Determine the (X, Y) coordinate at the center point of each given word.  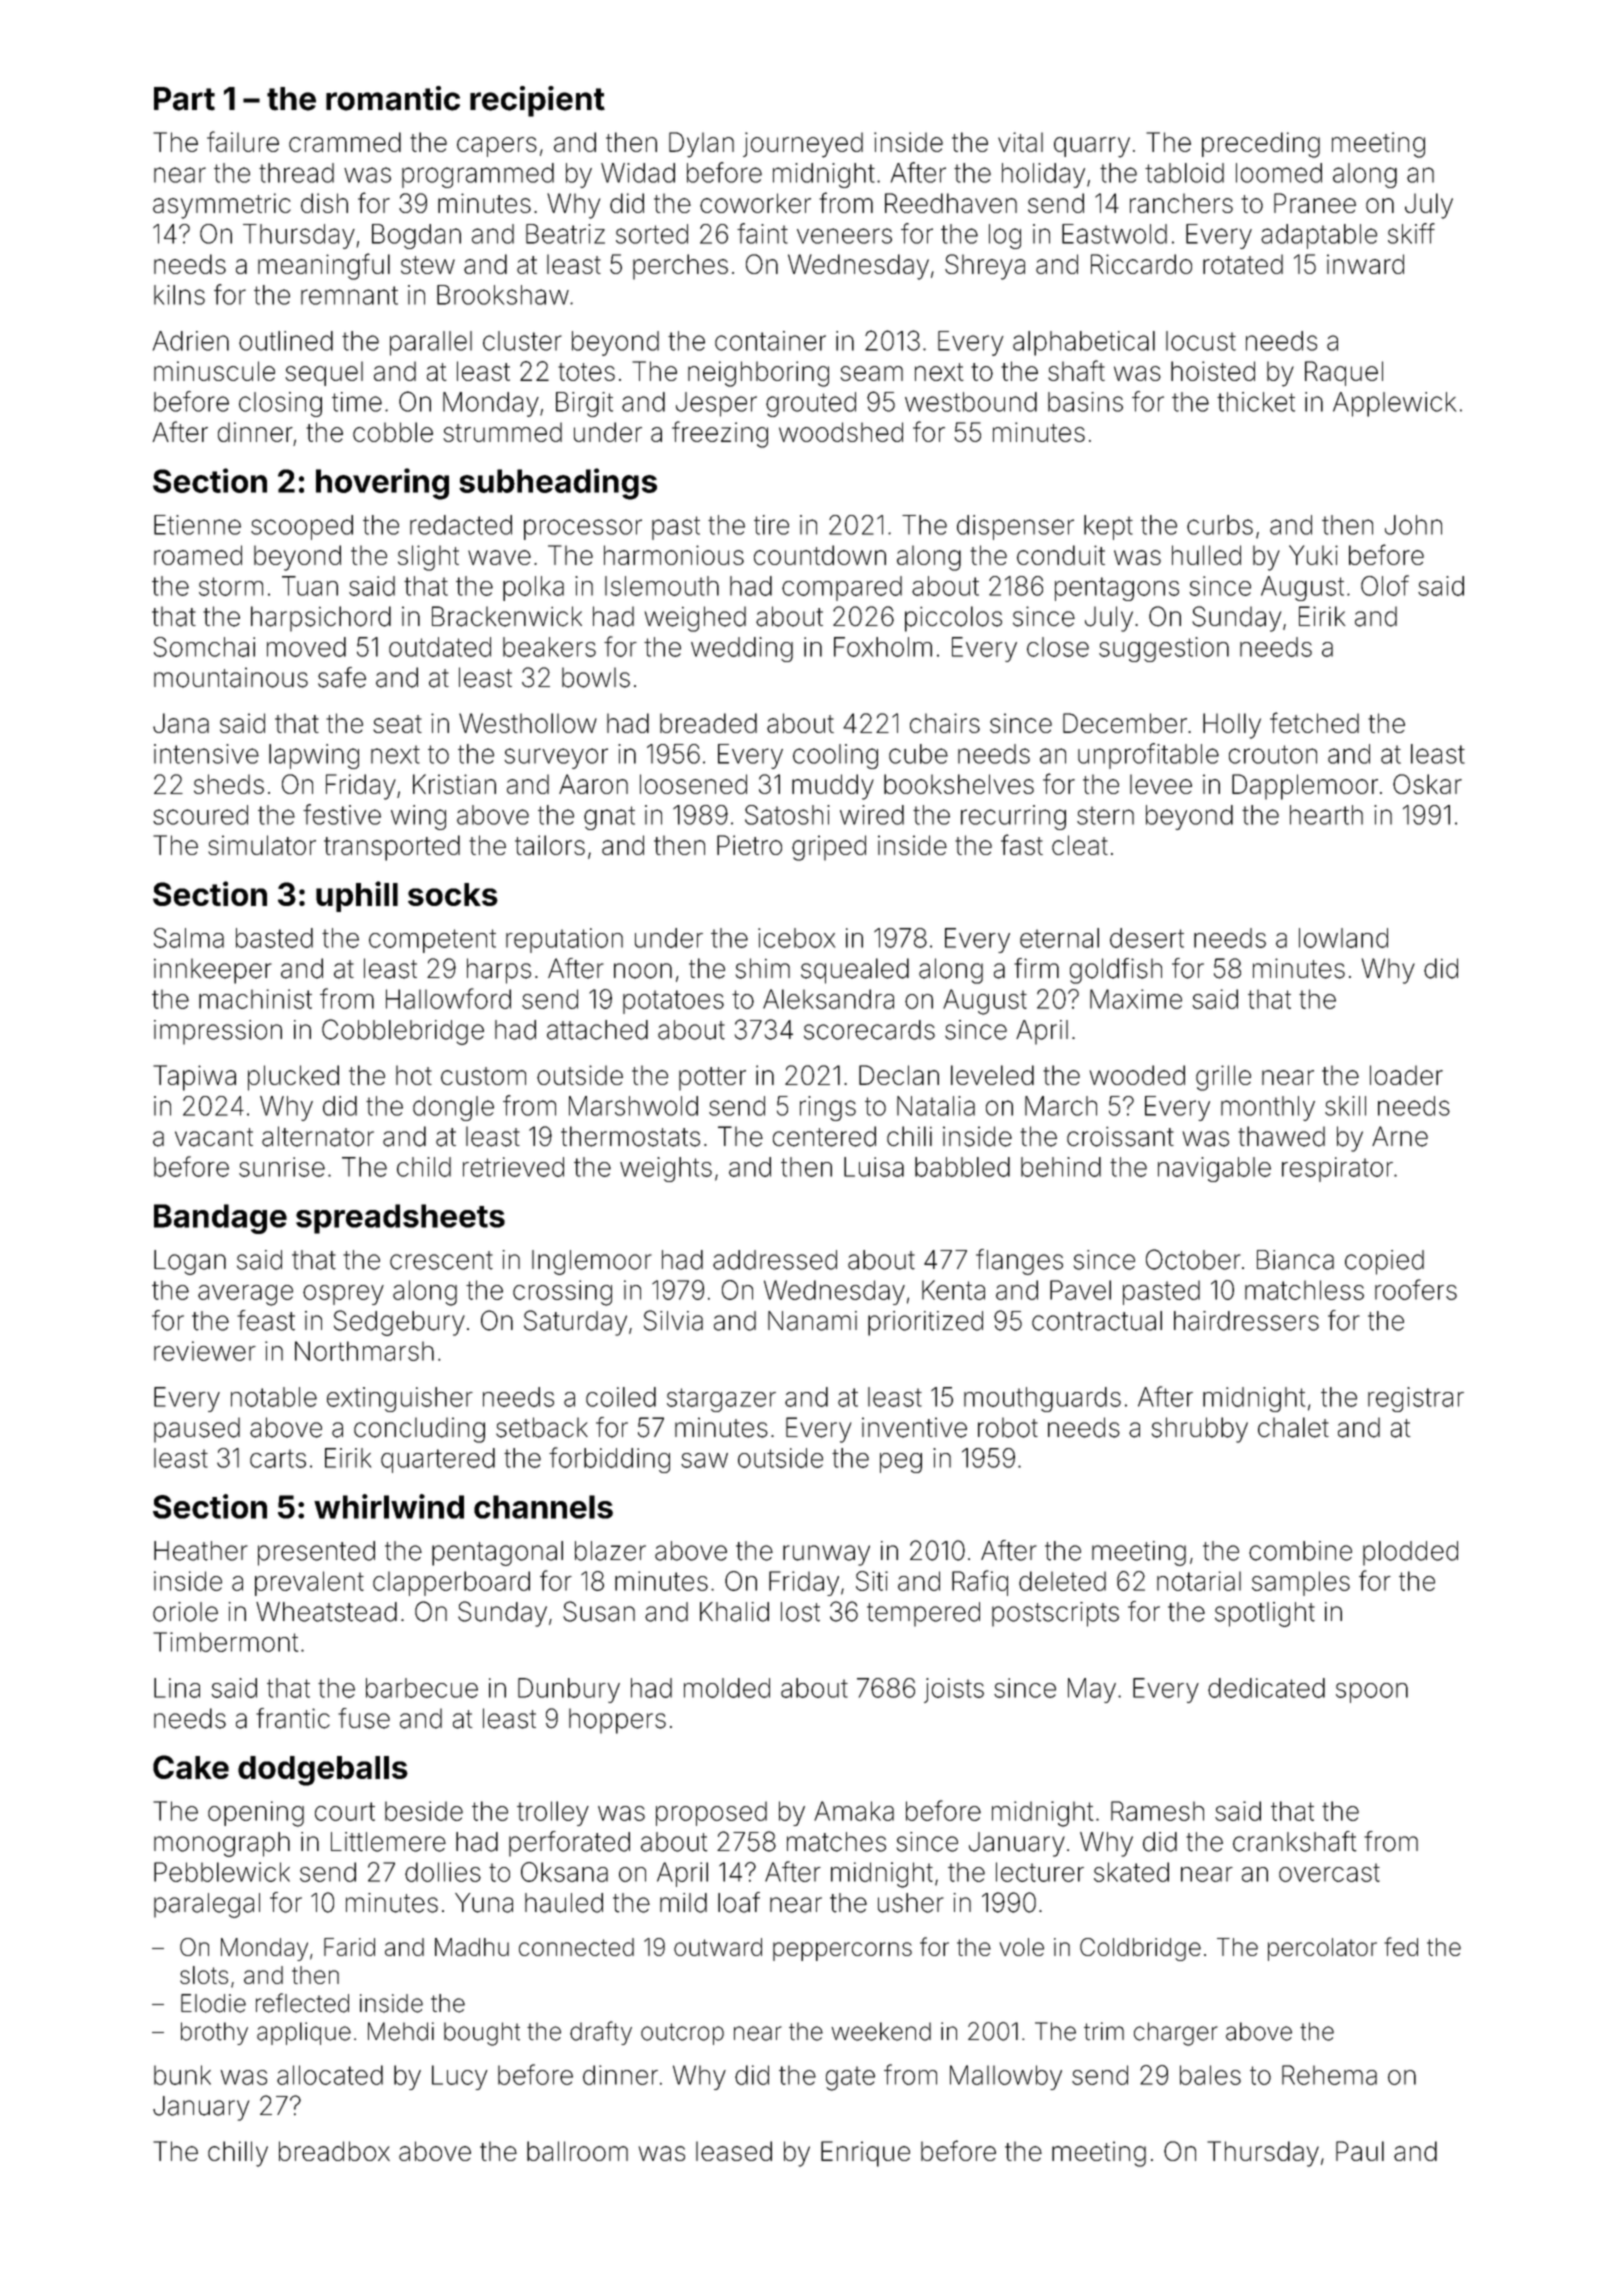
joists (954, 1690)
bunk (182, 2075)
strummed (502, 432)
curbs (1220, 525)
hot (414, 1075)
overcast (1329, 1872)
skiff (1411, 233)
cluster (522, 341)
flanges (1019, 1262)
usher (911, 1903)
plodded (1410, 1553)
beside (424, 1811)
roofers (1416, 1289)
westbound (971, 402)
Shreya (985, 267)
